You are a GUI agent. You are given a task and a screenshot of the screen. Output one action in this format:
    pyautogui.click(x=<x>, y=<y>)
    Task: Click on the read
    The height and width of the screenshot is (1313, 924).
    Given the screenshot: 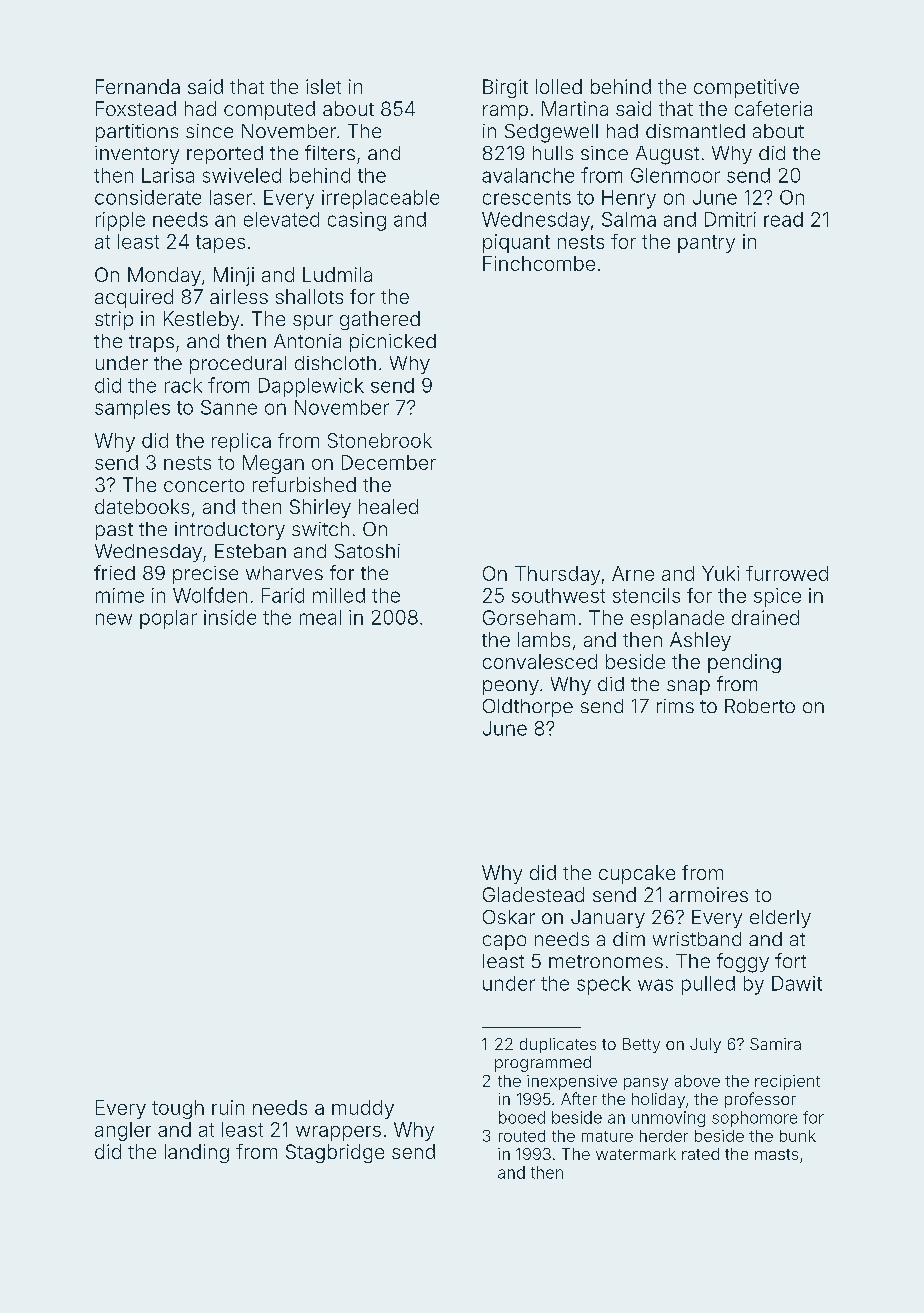 What is the action you would take?
    pyautogui.click(x=783, y=219)
